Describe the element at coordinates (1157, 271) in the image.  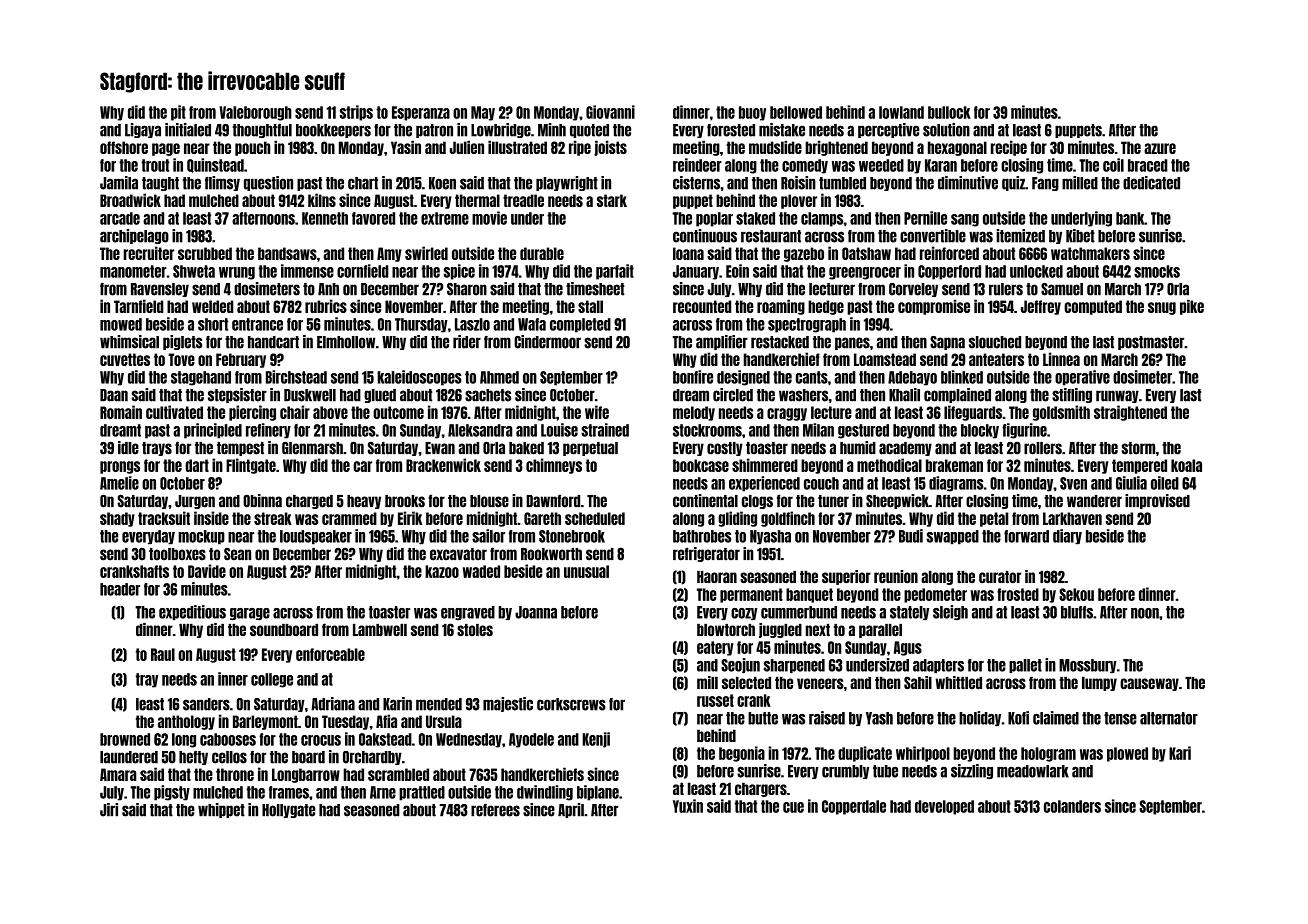
I see `smocks` at that location.
